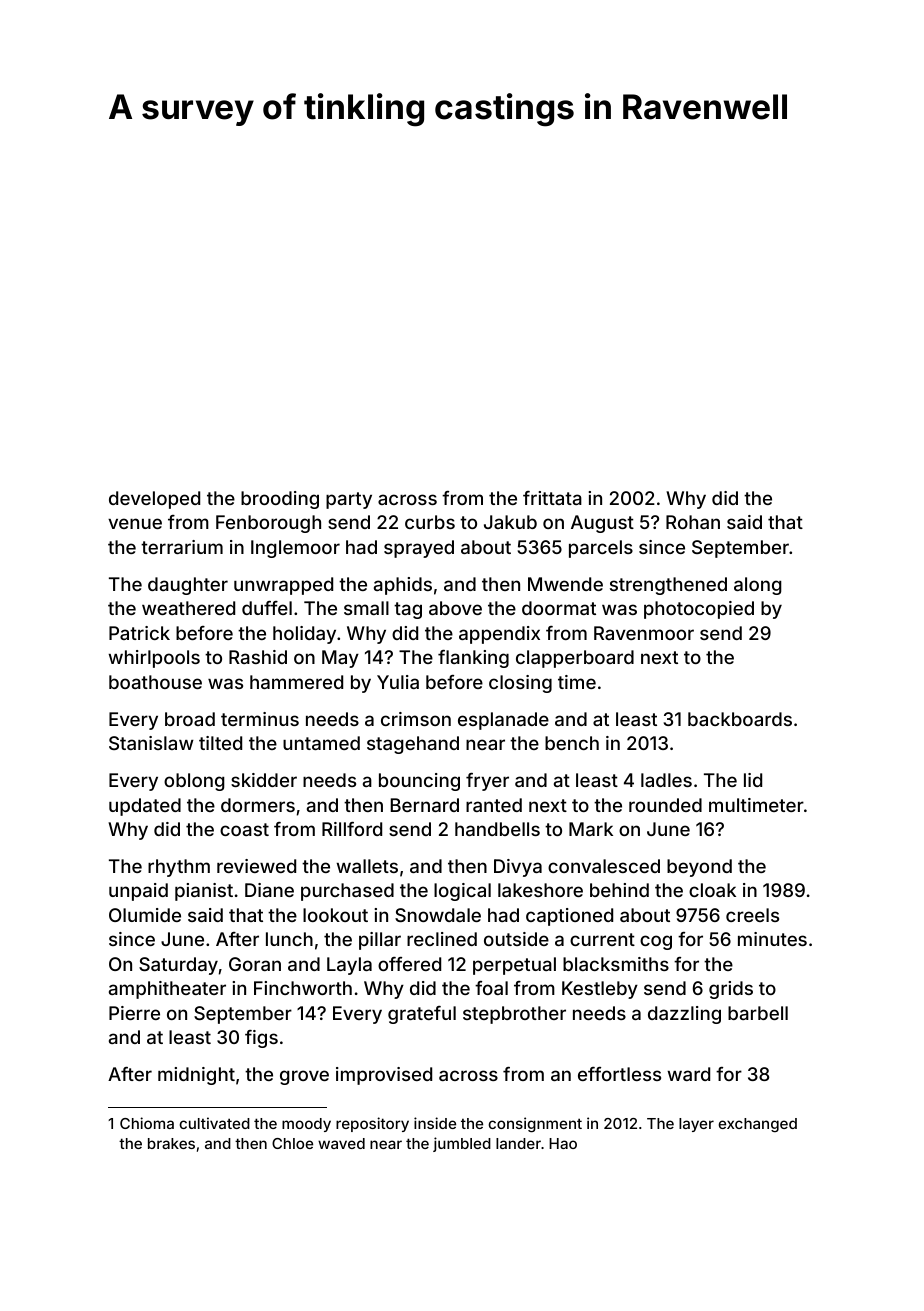 This screenshot has height=1311, width=924. I want to click on stepbrother, so click(514, 1015).
